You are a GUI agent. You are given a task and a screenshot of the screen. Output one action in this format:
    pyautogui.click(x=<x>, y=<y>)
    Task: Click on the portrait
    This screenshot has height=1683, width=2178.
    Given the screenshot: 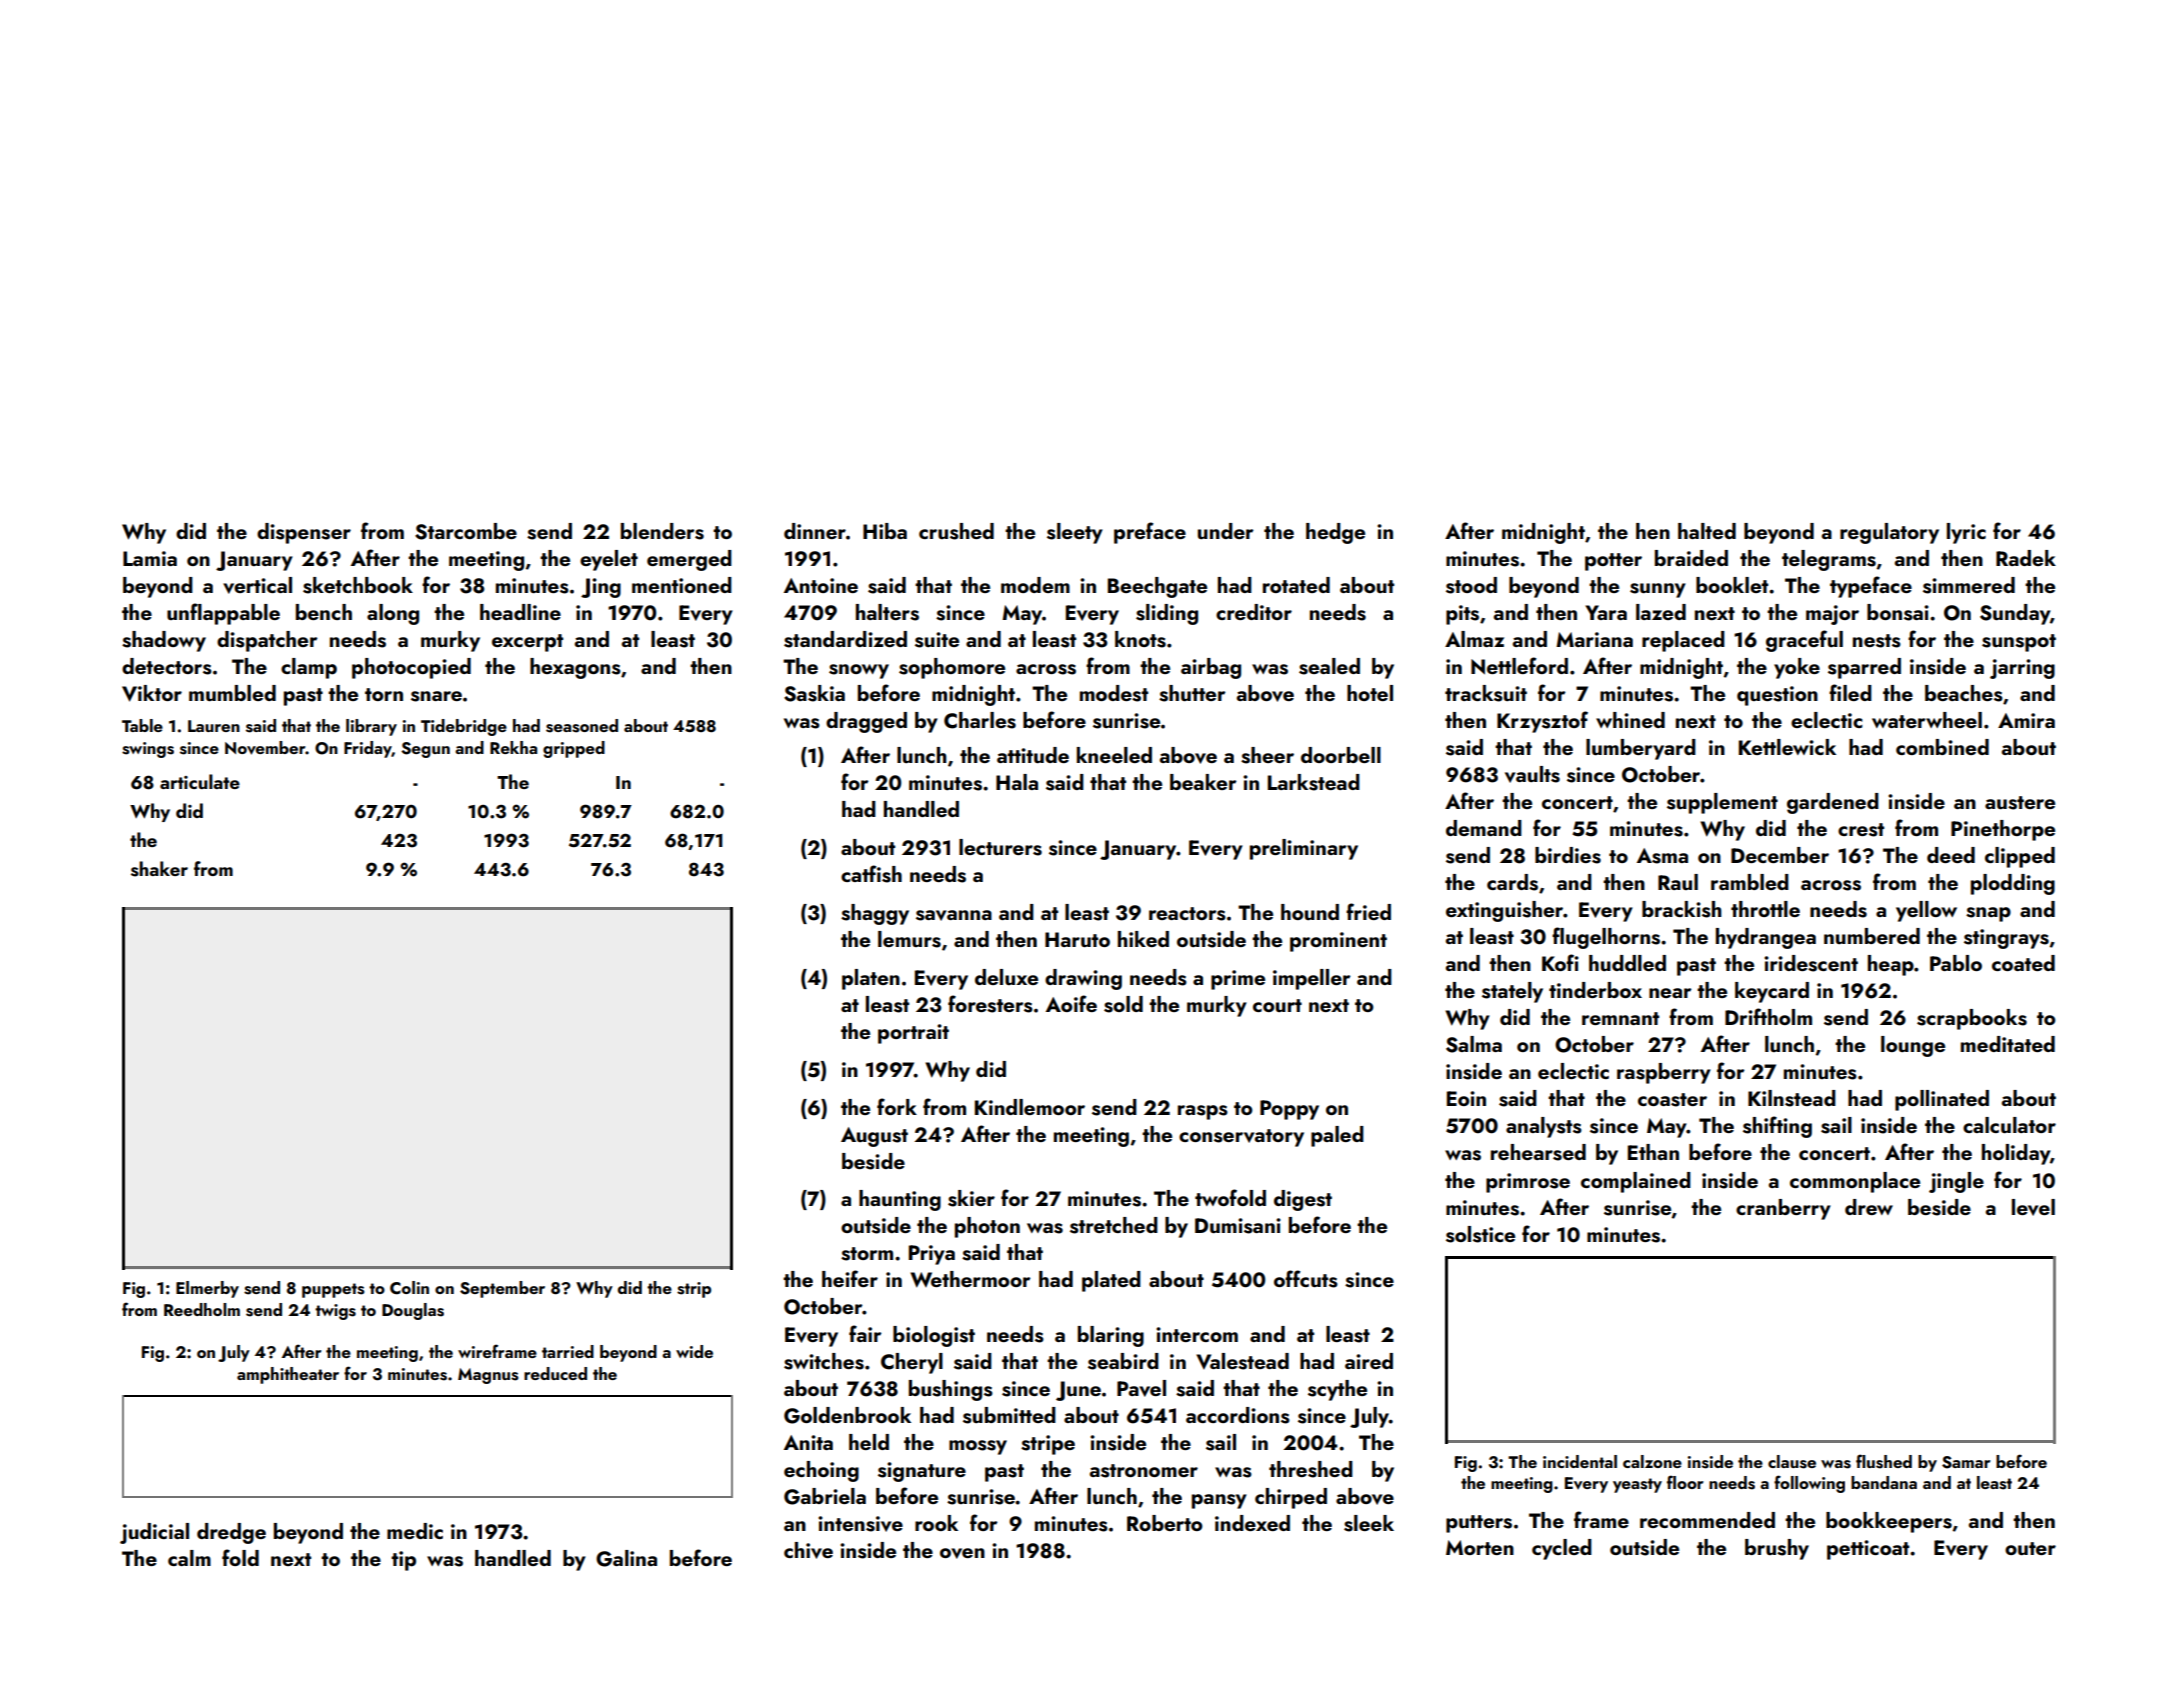 What is the action you would take?
    pyautogui.click(x=913, y=1034)
